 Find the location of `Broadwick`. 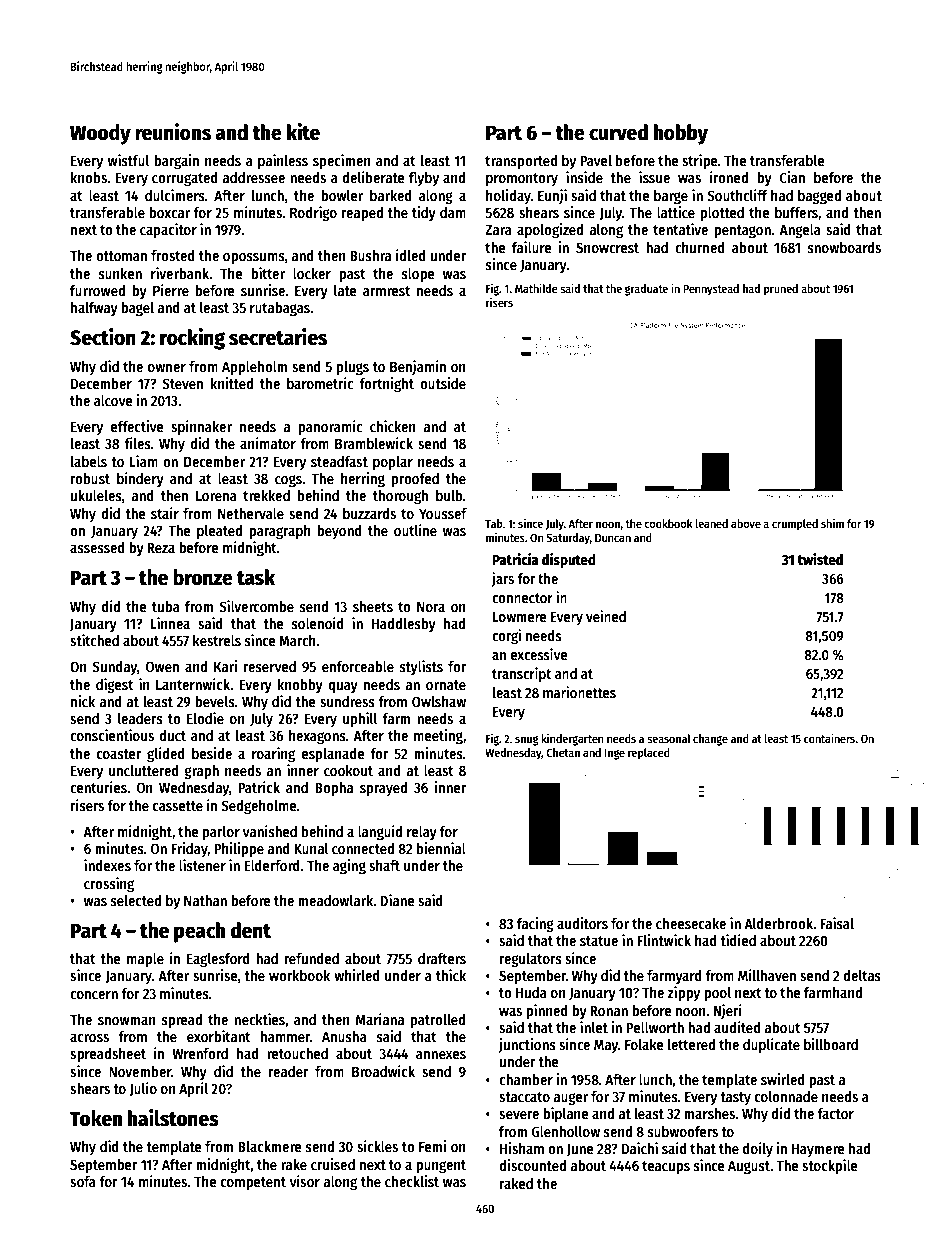

Broadwick is located at coordinates (383, 1071).
